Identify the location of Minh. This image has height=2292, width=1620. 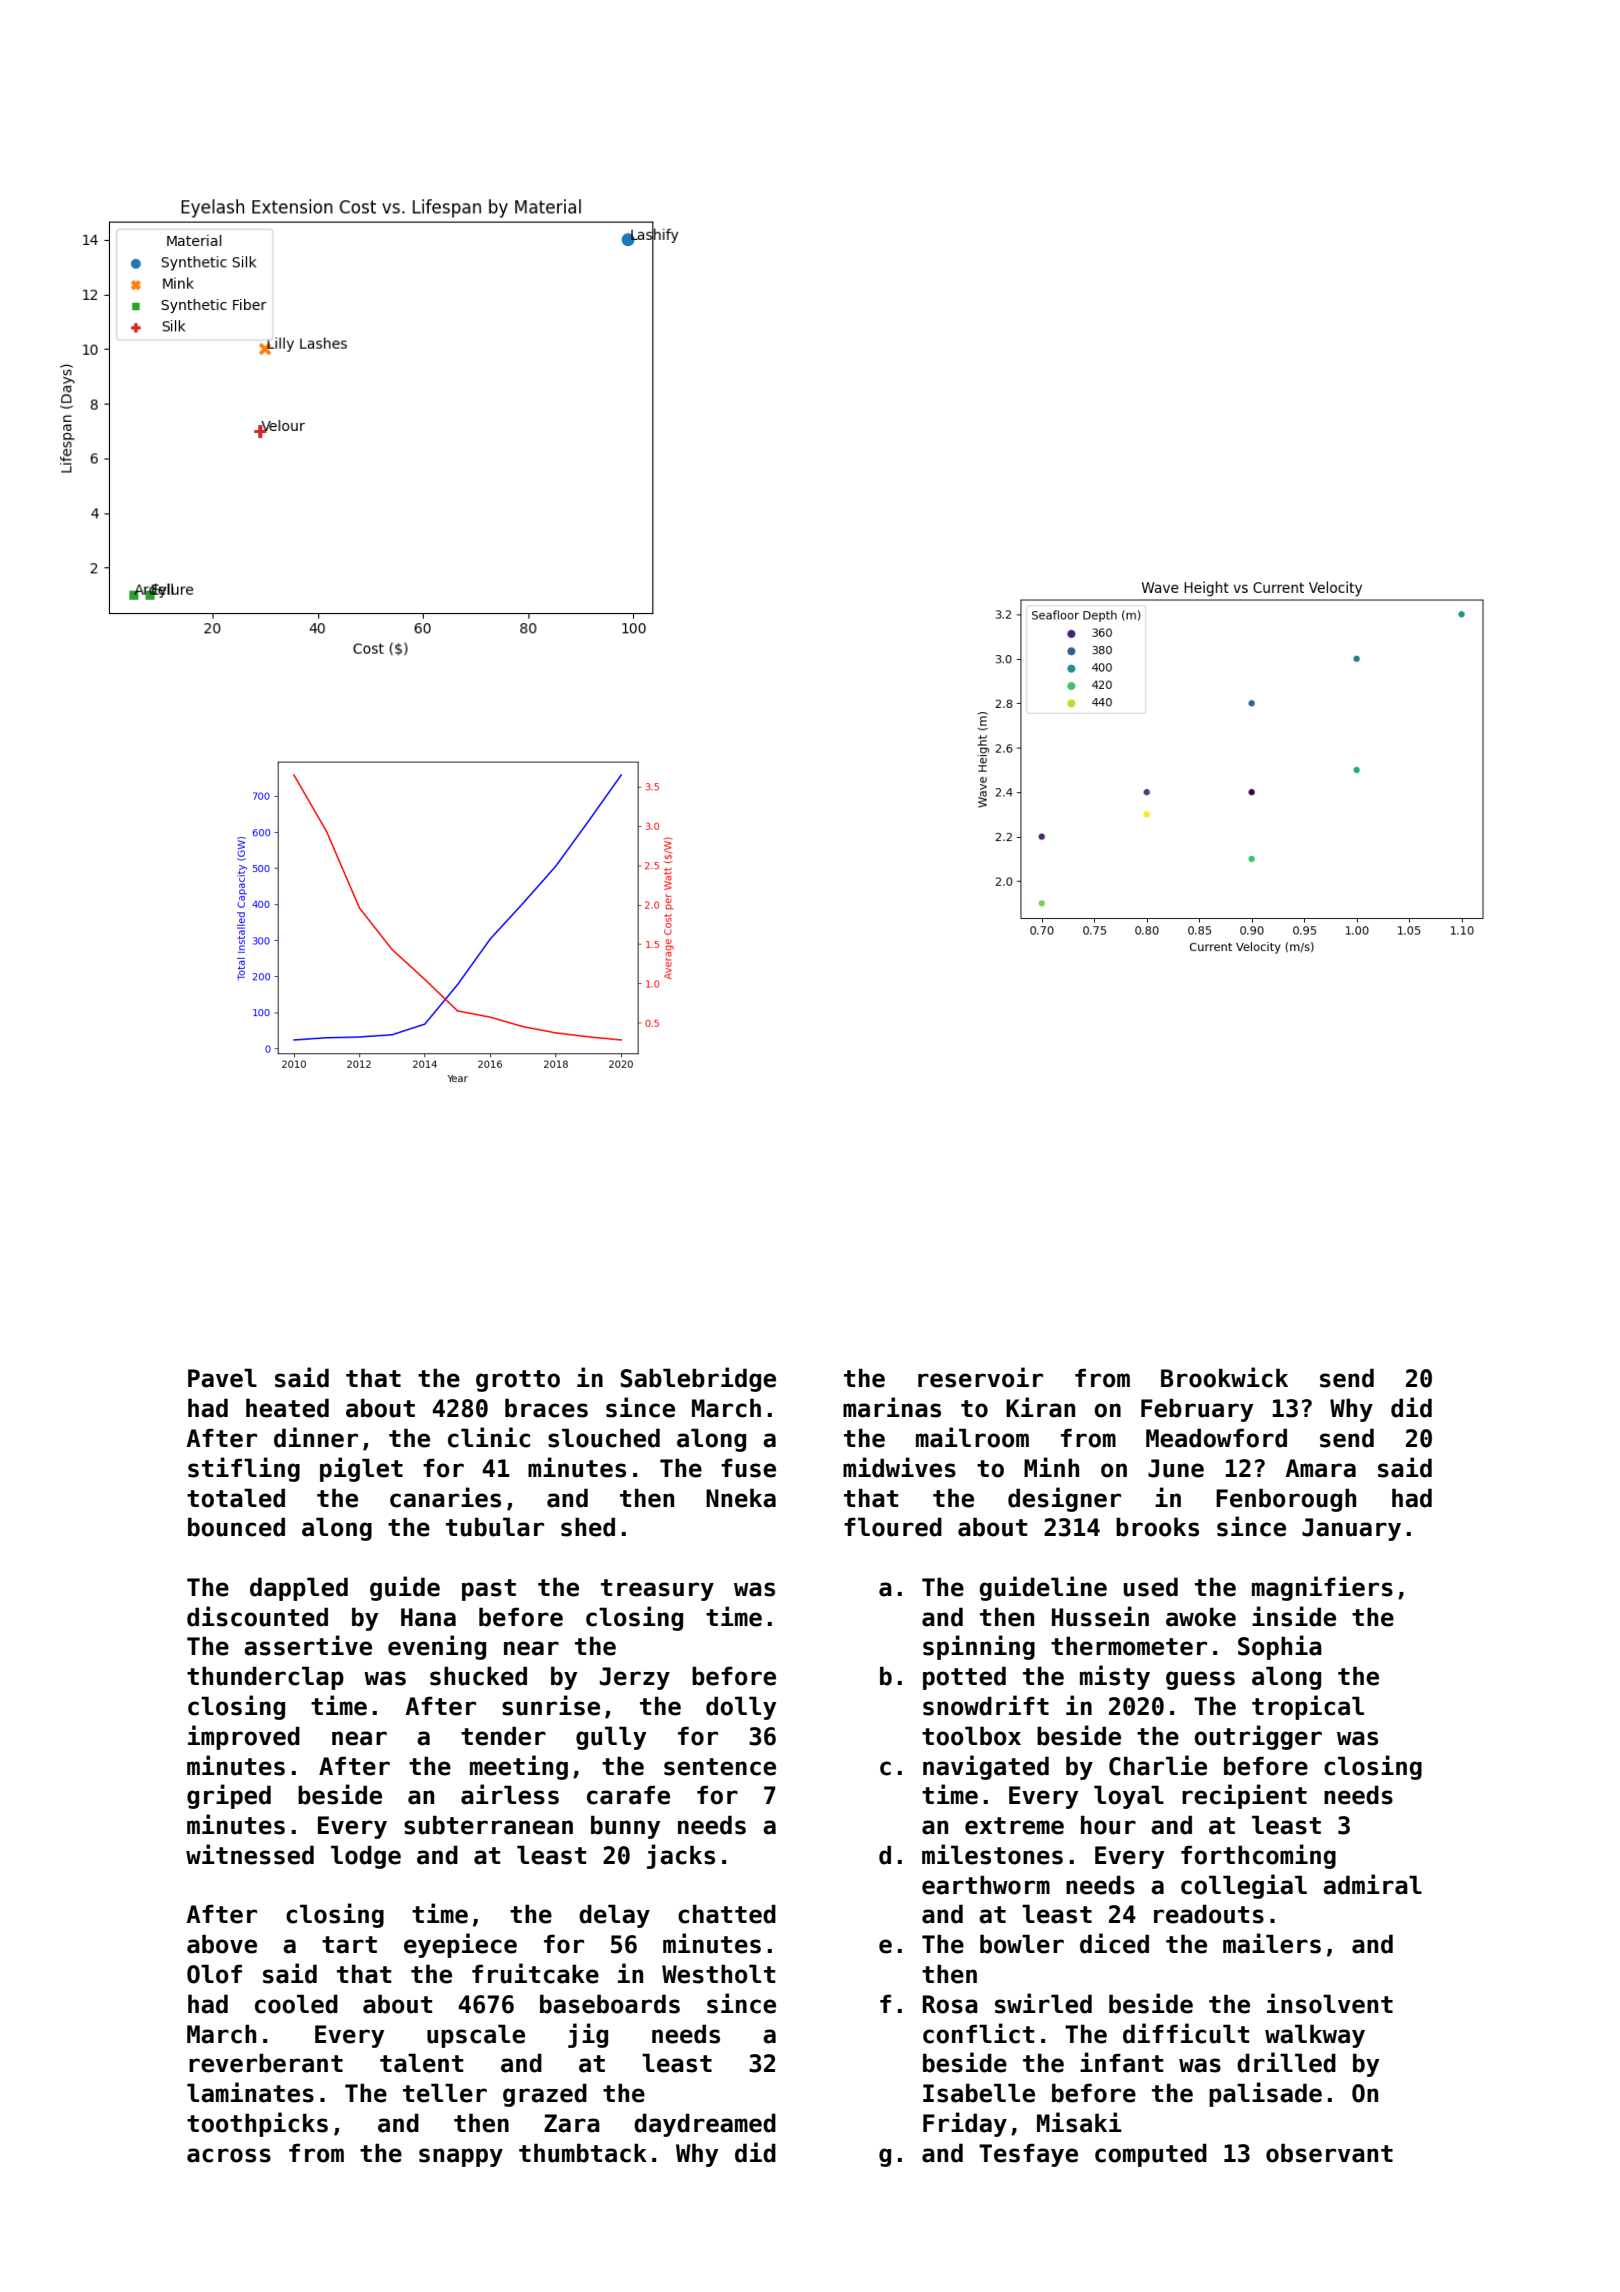
(1051, 1467).
